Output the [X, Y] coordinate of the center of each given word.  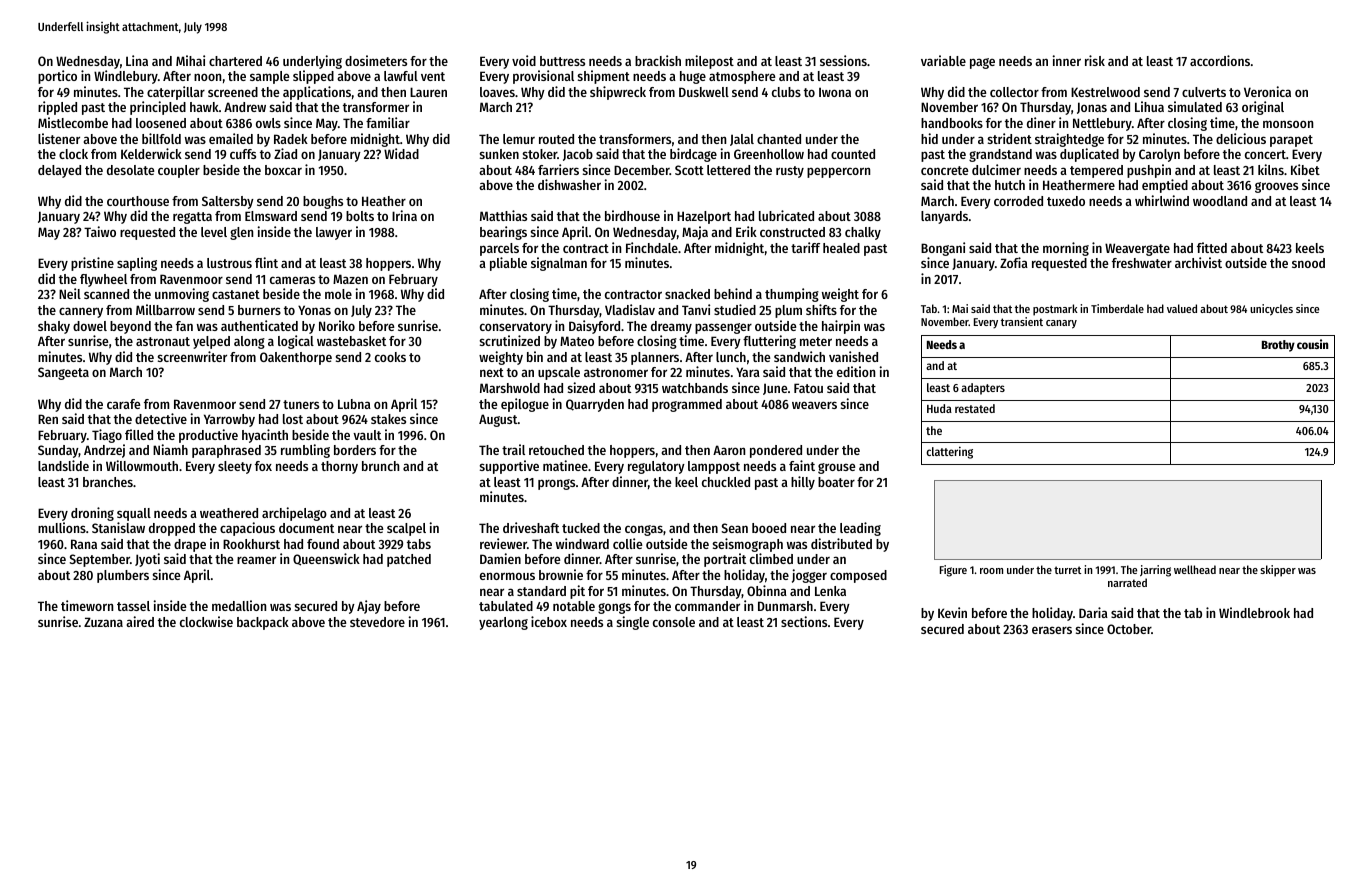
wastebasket [351, 341]
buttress [562, 61]
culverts [1204, 92]
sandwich [799, 356]
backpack [263, 623]
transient [1022, 321]
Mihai [190, 60]
